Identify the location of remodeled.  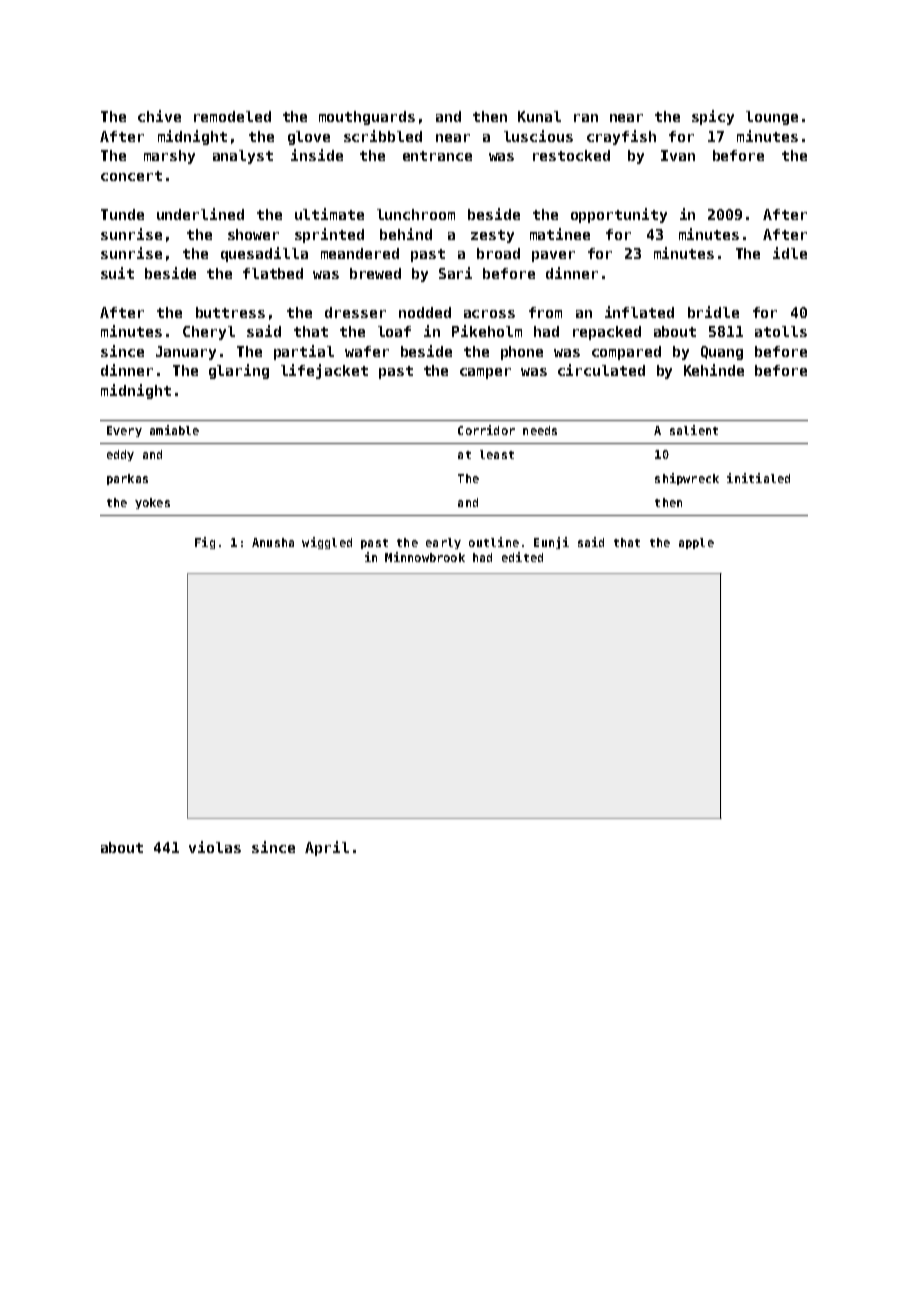
(232, 116).
